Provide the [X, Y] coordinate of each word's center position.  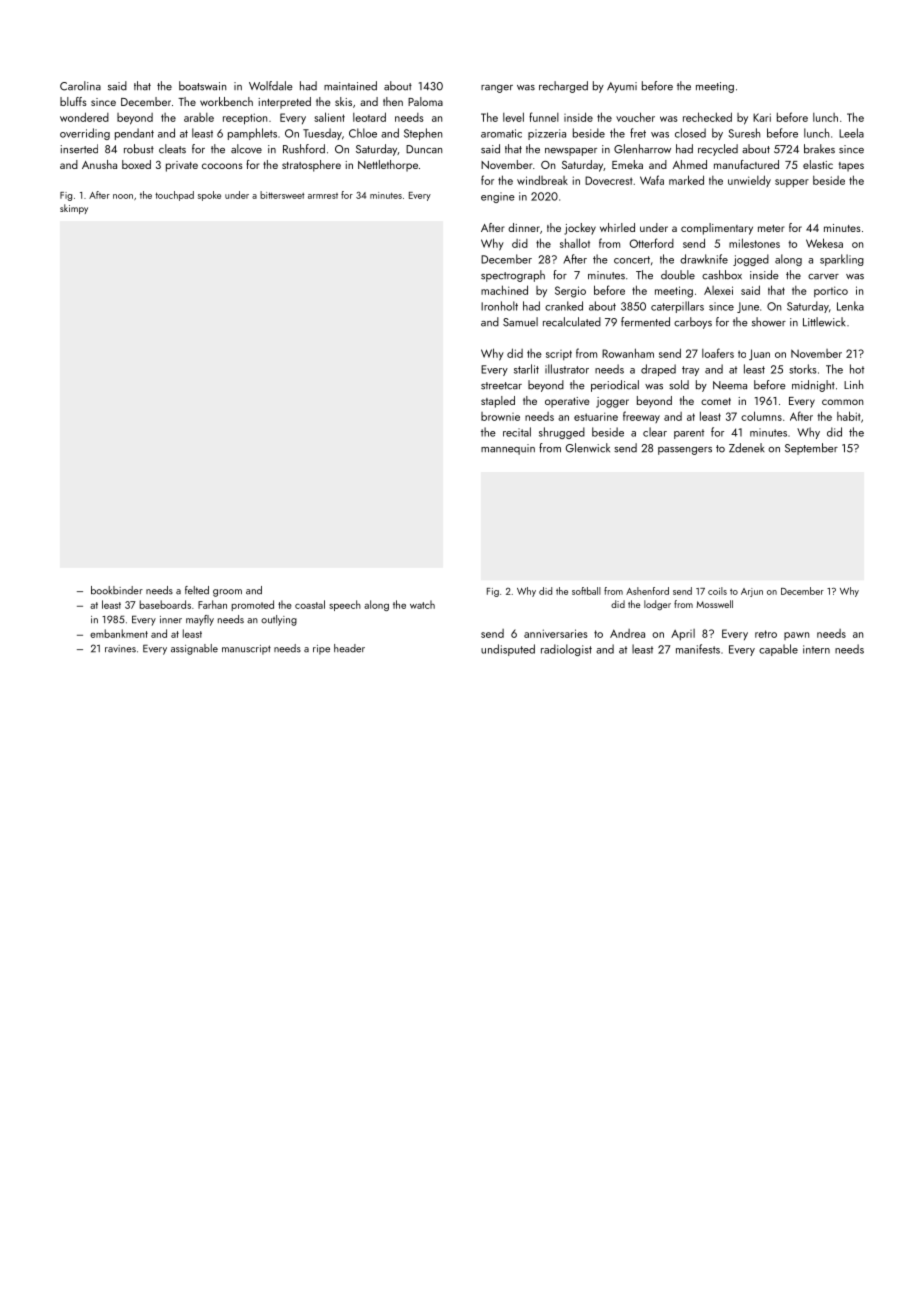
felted [197, 590]
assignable [194, 649]
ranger [497, 89]
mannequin [508, 449]
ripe [321, 650]
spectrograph [513, 276]
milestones [754, 243]
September [811, 449]
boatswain [202, 86]
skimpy [74, 209]
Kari [762, 117]
